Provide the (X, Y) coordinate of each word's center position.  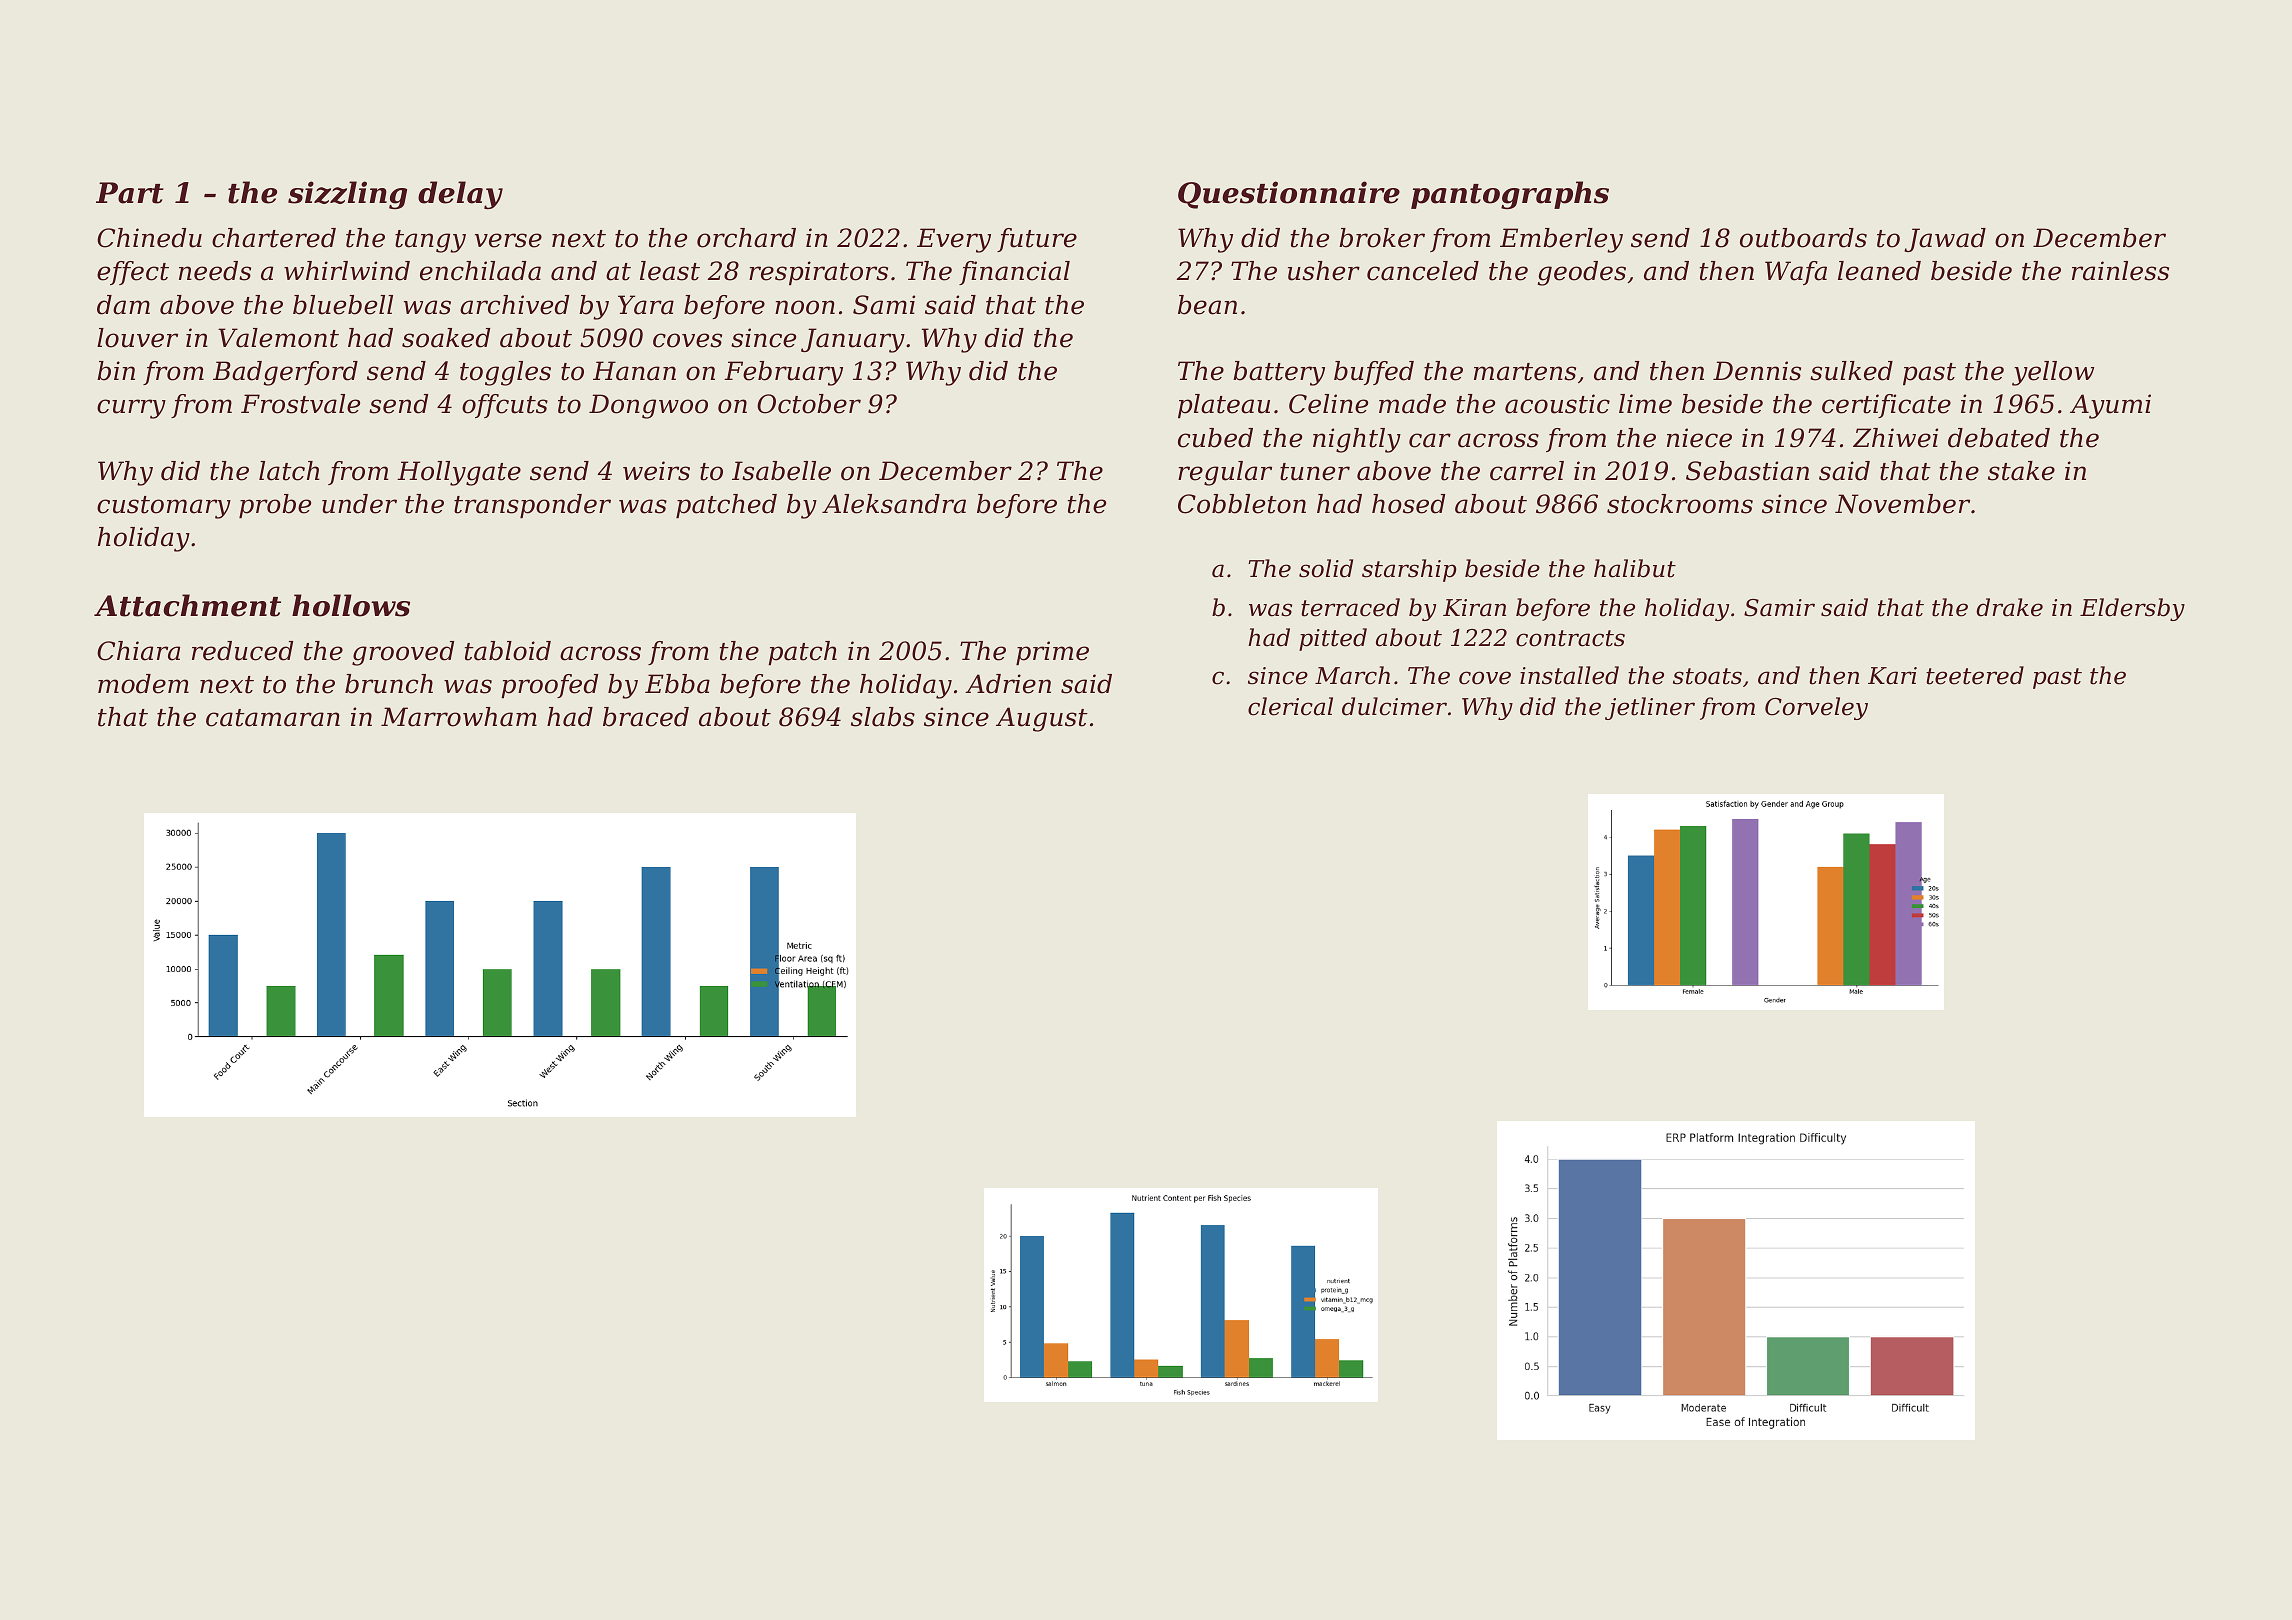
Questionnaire (1289, 195)
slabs (883, 717)
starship (1409, 570)
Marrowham (459, 717)
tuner (1315, 472)
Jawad (1945, 240)
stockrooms (1680, 504)
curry (131, 409)
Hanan (634, 371)
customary (164, 507)
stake (2021, 471)
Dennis (1757, 371)
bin (116, 371)
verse (508, 240)
